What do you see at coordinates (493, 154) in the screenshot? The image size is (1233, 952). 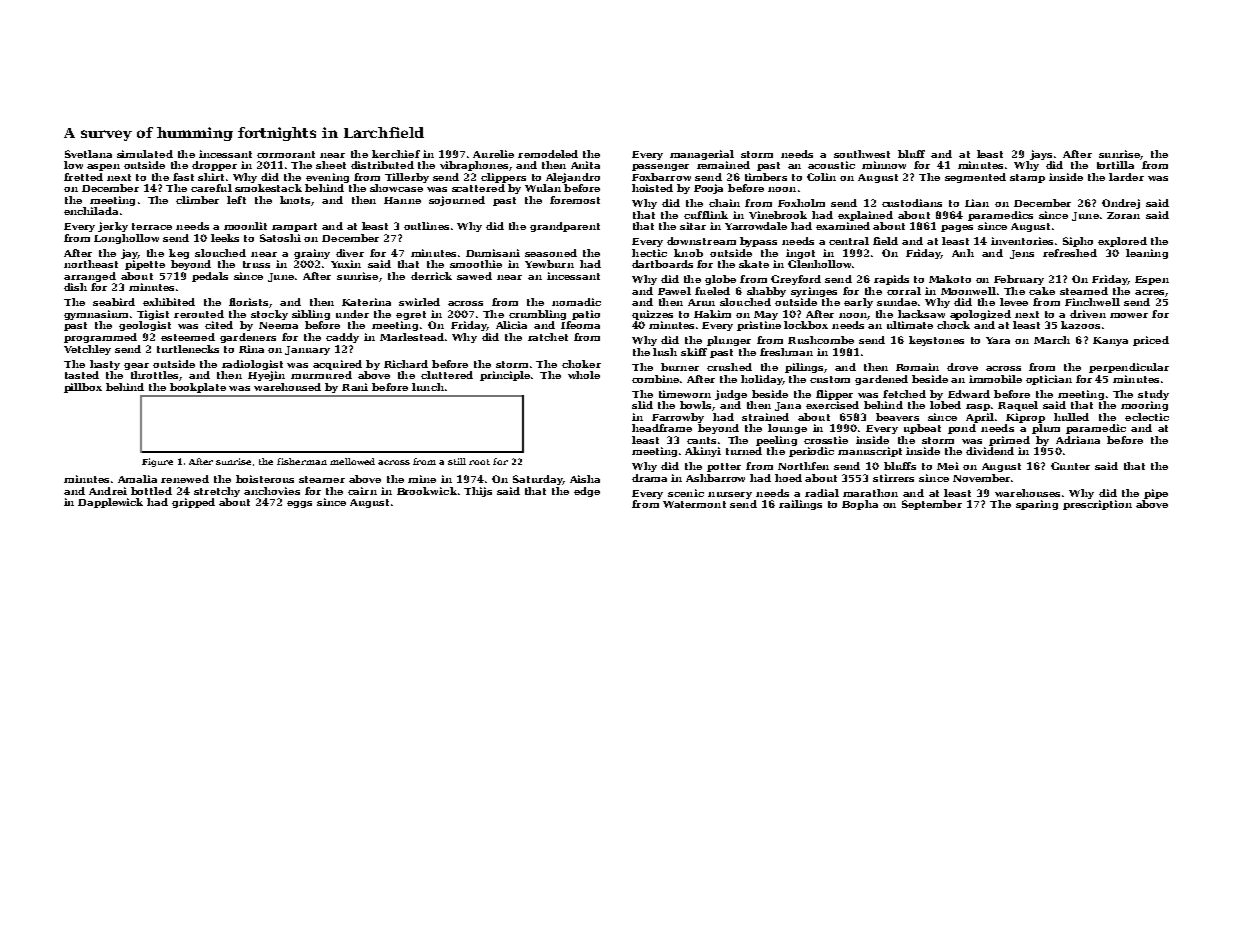 I see `Aurelie` at bounding box center [493, 154].
